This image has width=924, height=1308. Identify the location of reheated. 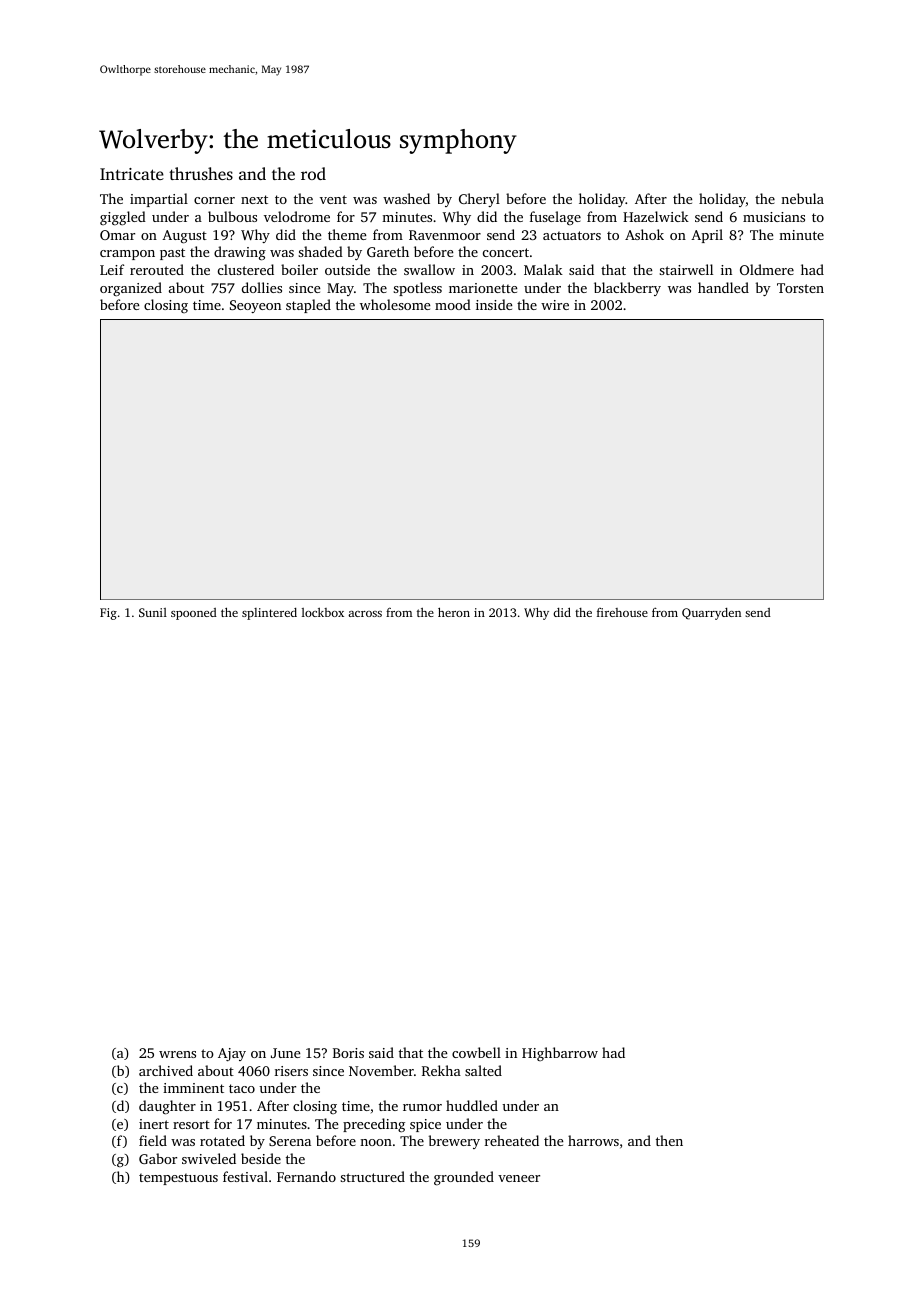
(512, 1140).
